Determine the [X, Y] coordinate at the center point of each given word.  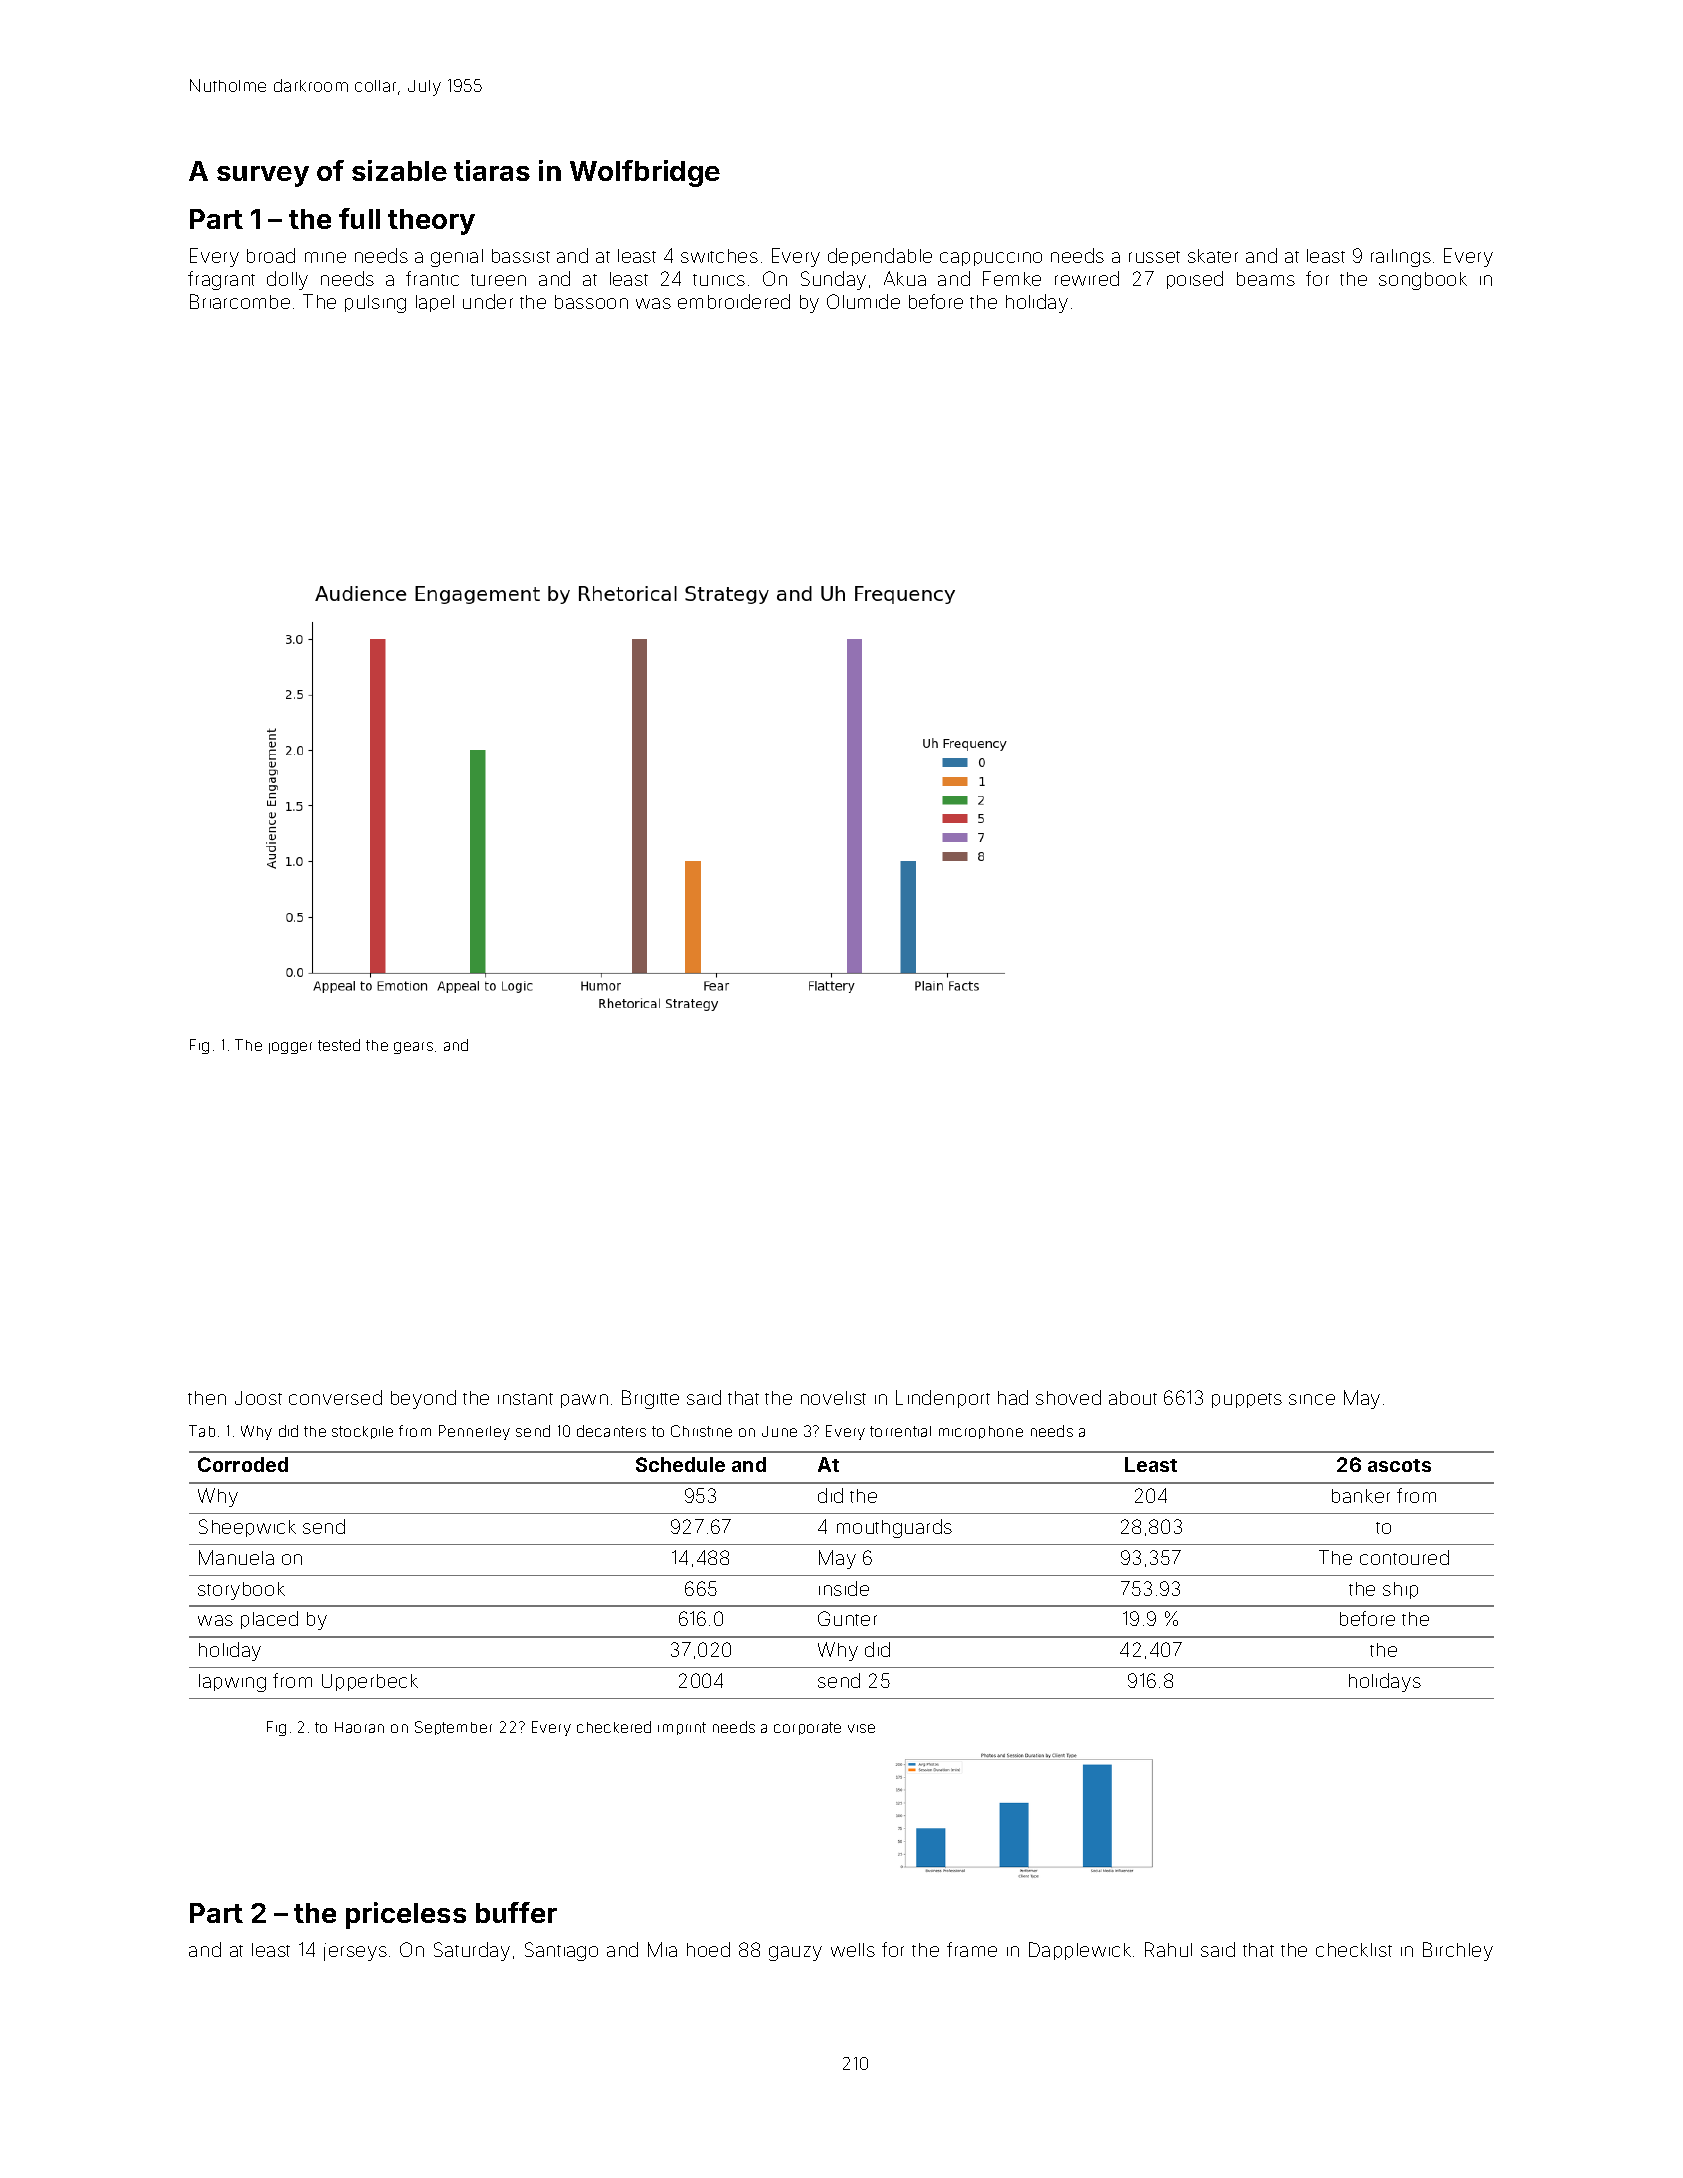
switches [719, 256]
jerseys [355, 1952]
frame [972, 1949]
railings [1401, 258]
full [359, 218]
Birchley [1458, 1951]
